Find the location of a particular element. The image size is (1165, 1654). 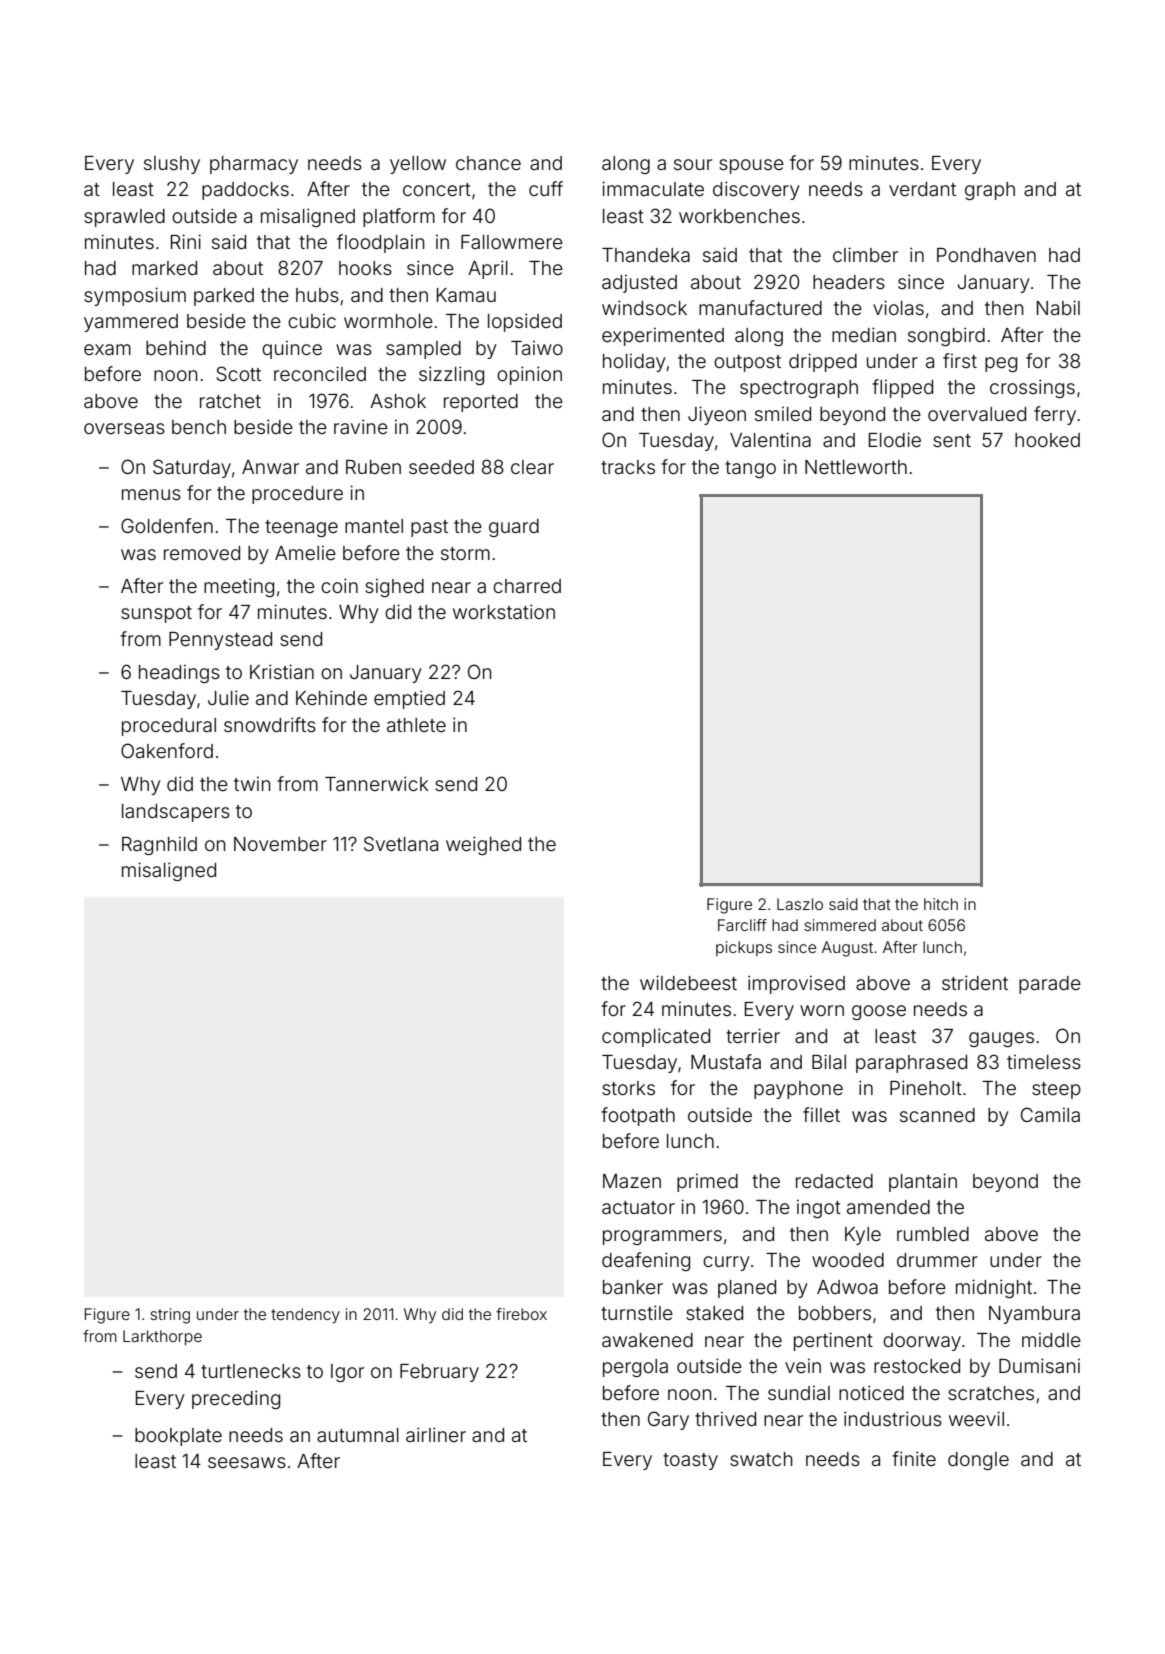

Laszlo is located at coordinates (800, 904).
